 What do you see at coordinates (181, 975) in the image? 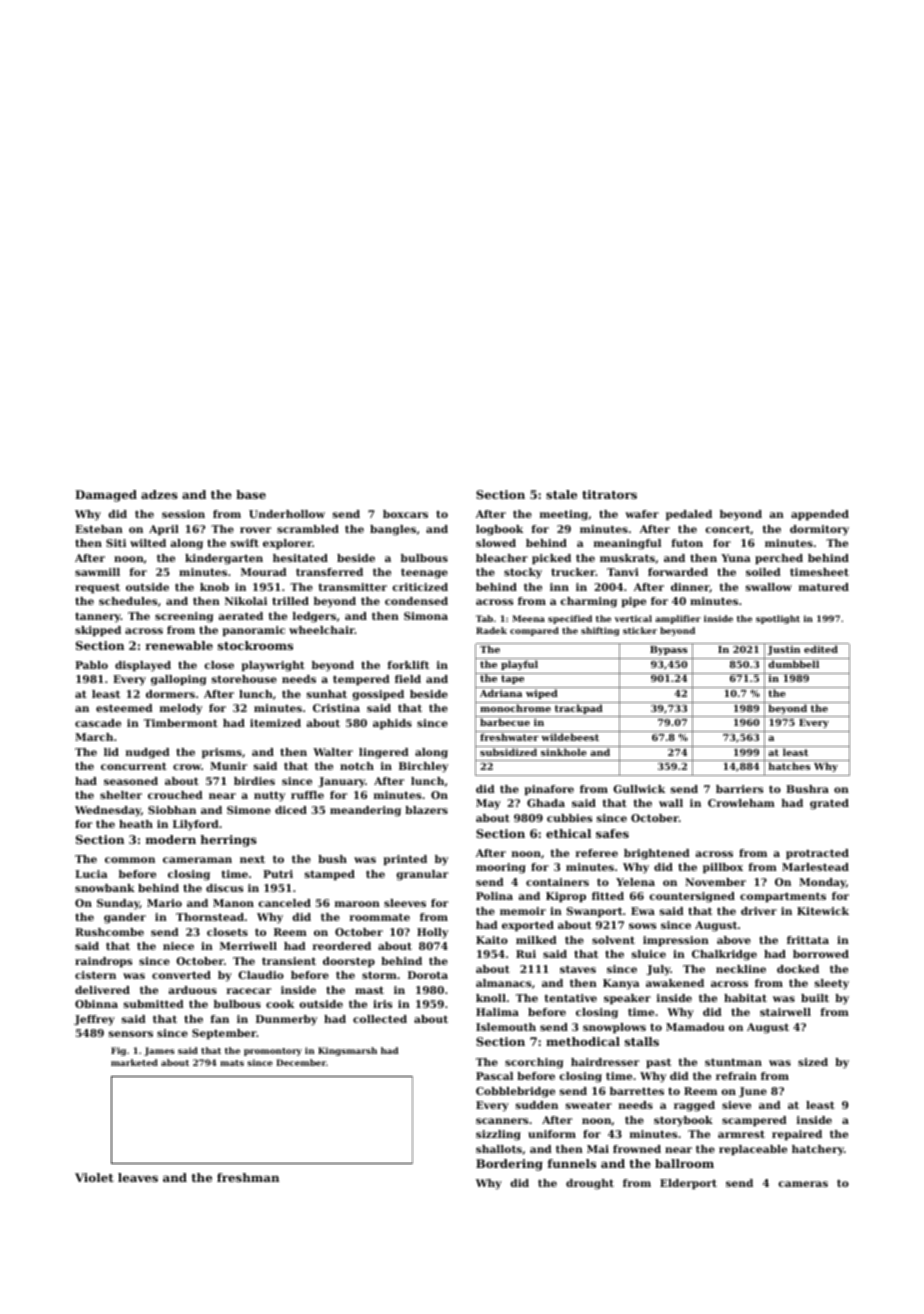
I see `converted` at bounding box center [181, 975].
